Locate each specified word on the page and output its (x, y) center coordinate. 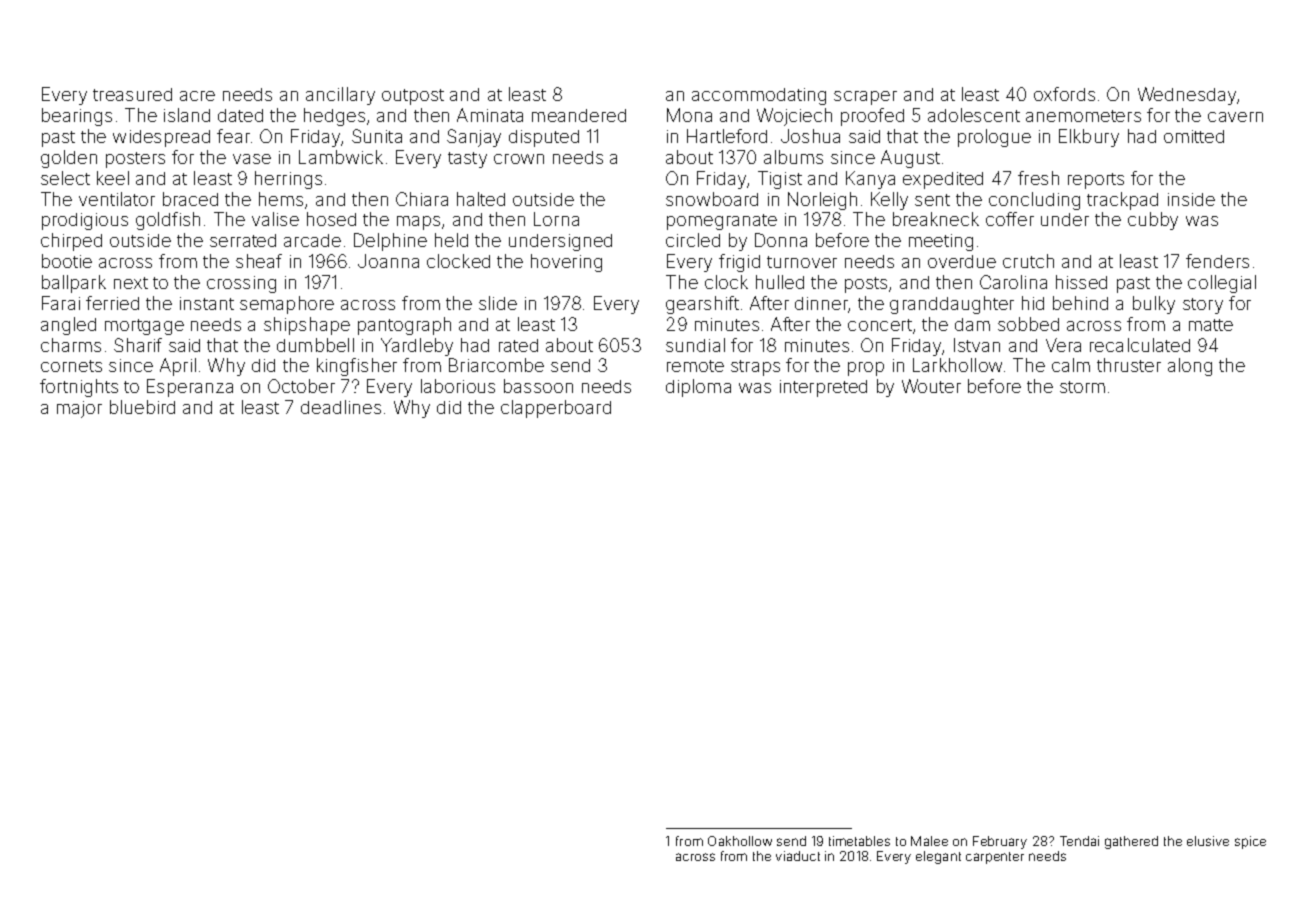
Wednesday (1187, 96)
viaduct (798, 856)
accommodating (759, 96)
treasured (132, 94)
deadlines (341, 407)
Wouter (931, 386)
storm (1082, 387)
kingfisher (357, 367)
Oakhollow (740, 841)
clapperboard (556, 409)
